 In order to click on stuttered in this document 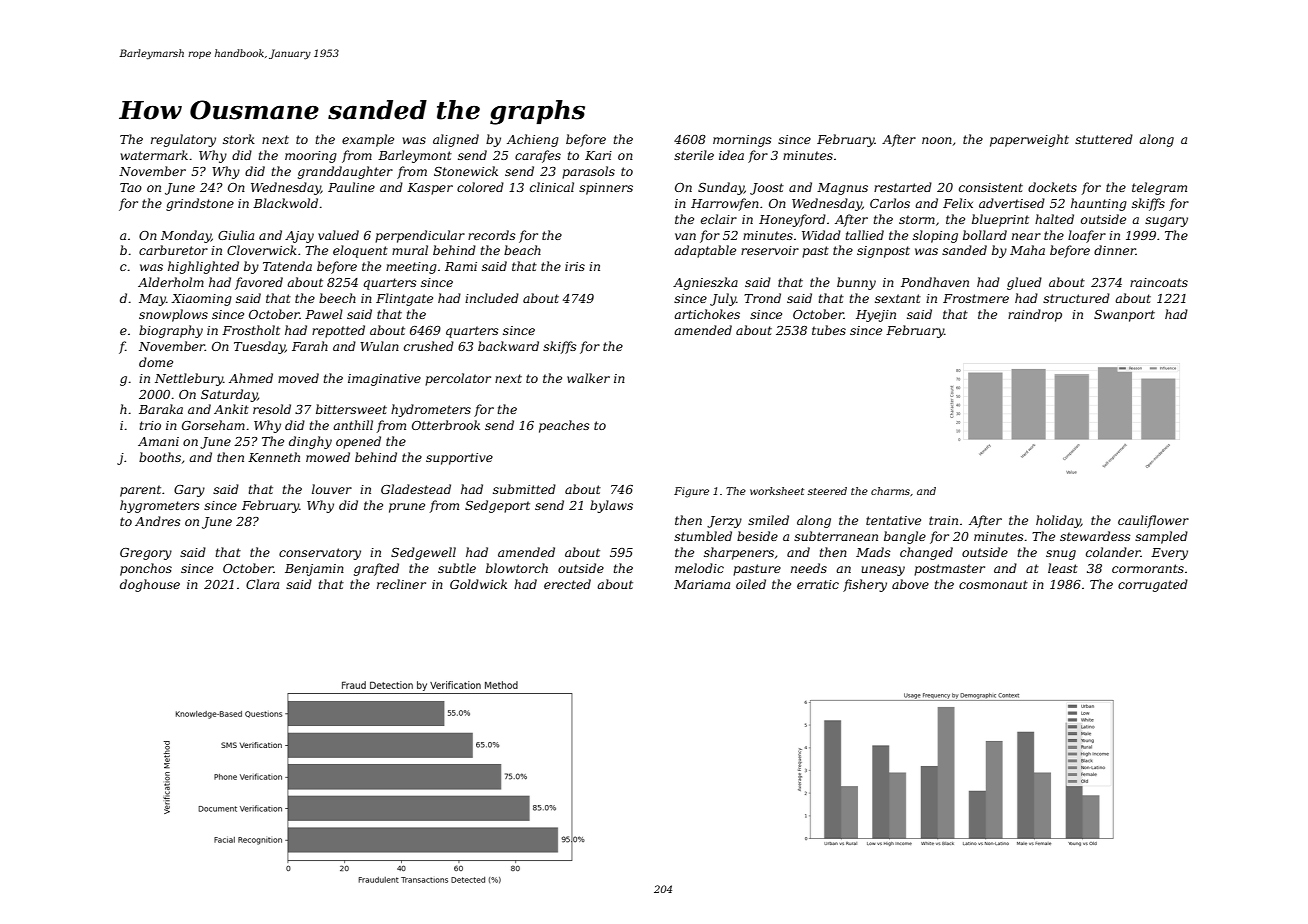, I will do `click(1104, 139)`.
